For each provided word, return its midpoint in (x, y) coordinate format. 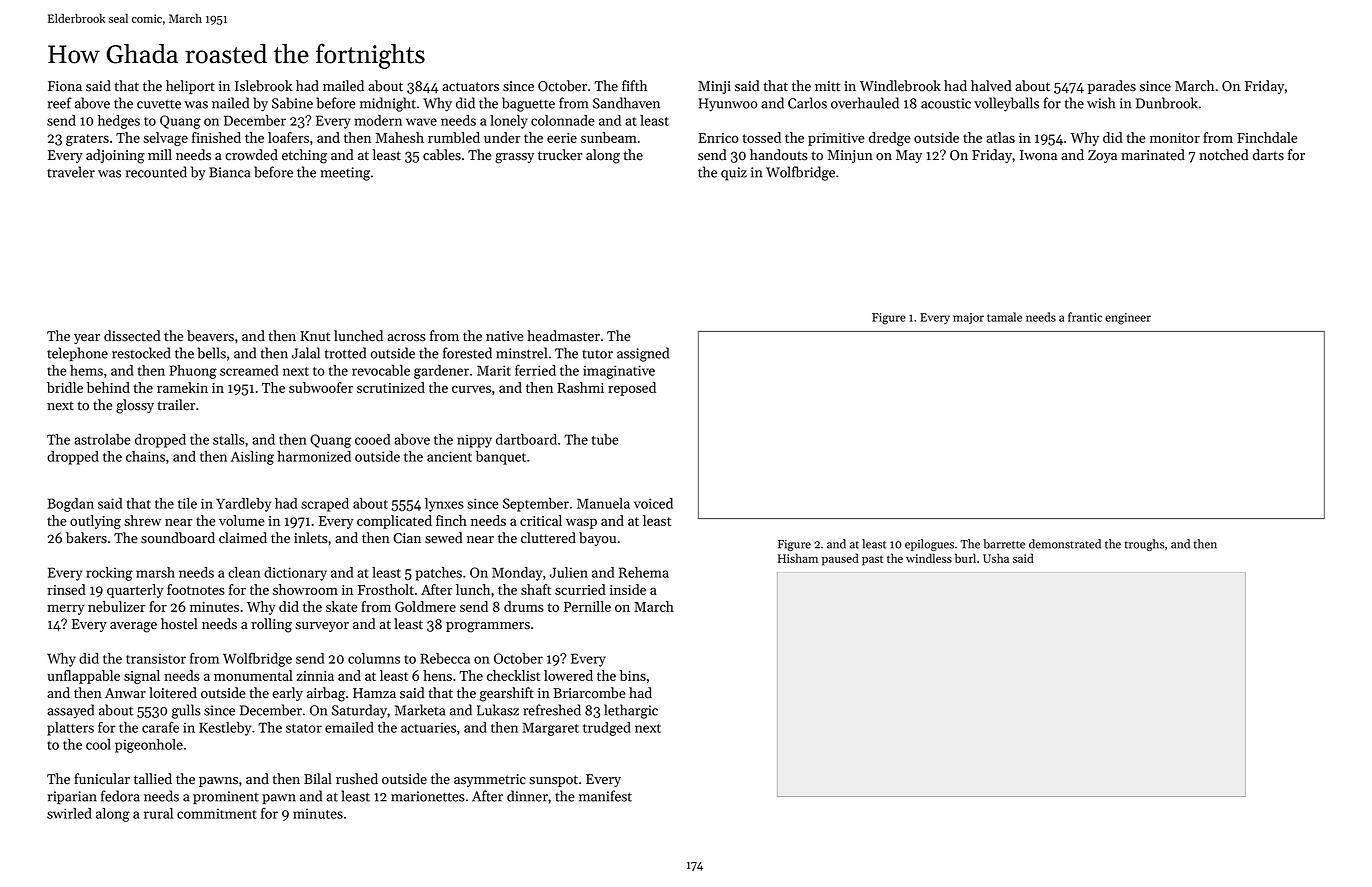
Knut (315, 336)
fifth (634, 85)
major (968, 318)
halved (991, 86)
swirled (69, 813)
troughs (1144, 545)
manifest (605, 796)
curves (471, 389)
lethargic (631, 711)
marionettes (428, 796)
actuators (470, 87)
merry (66, 609)
